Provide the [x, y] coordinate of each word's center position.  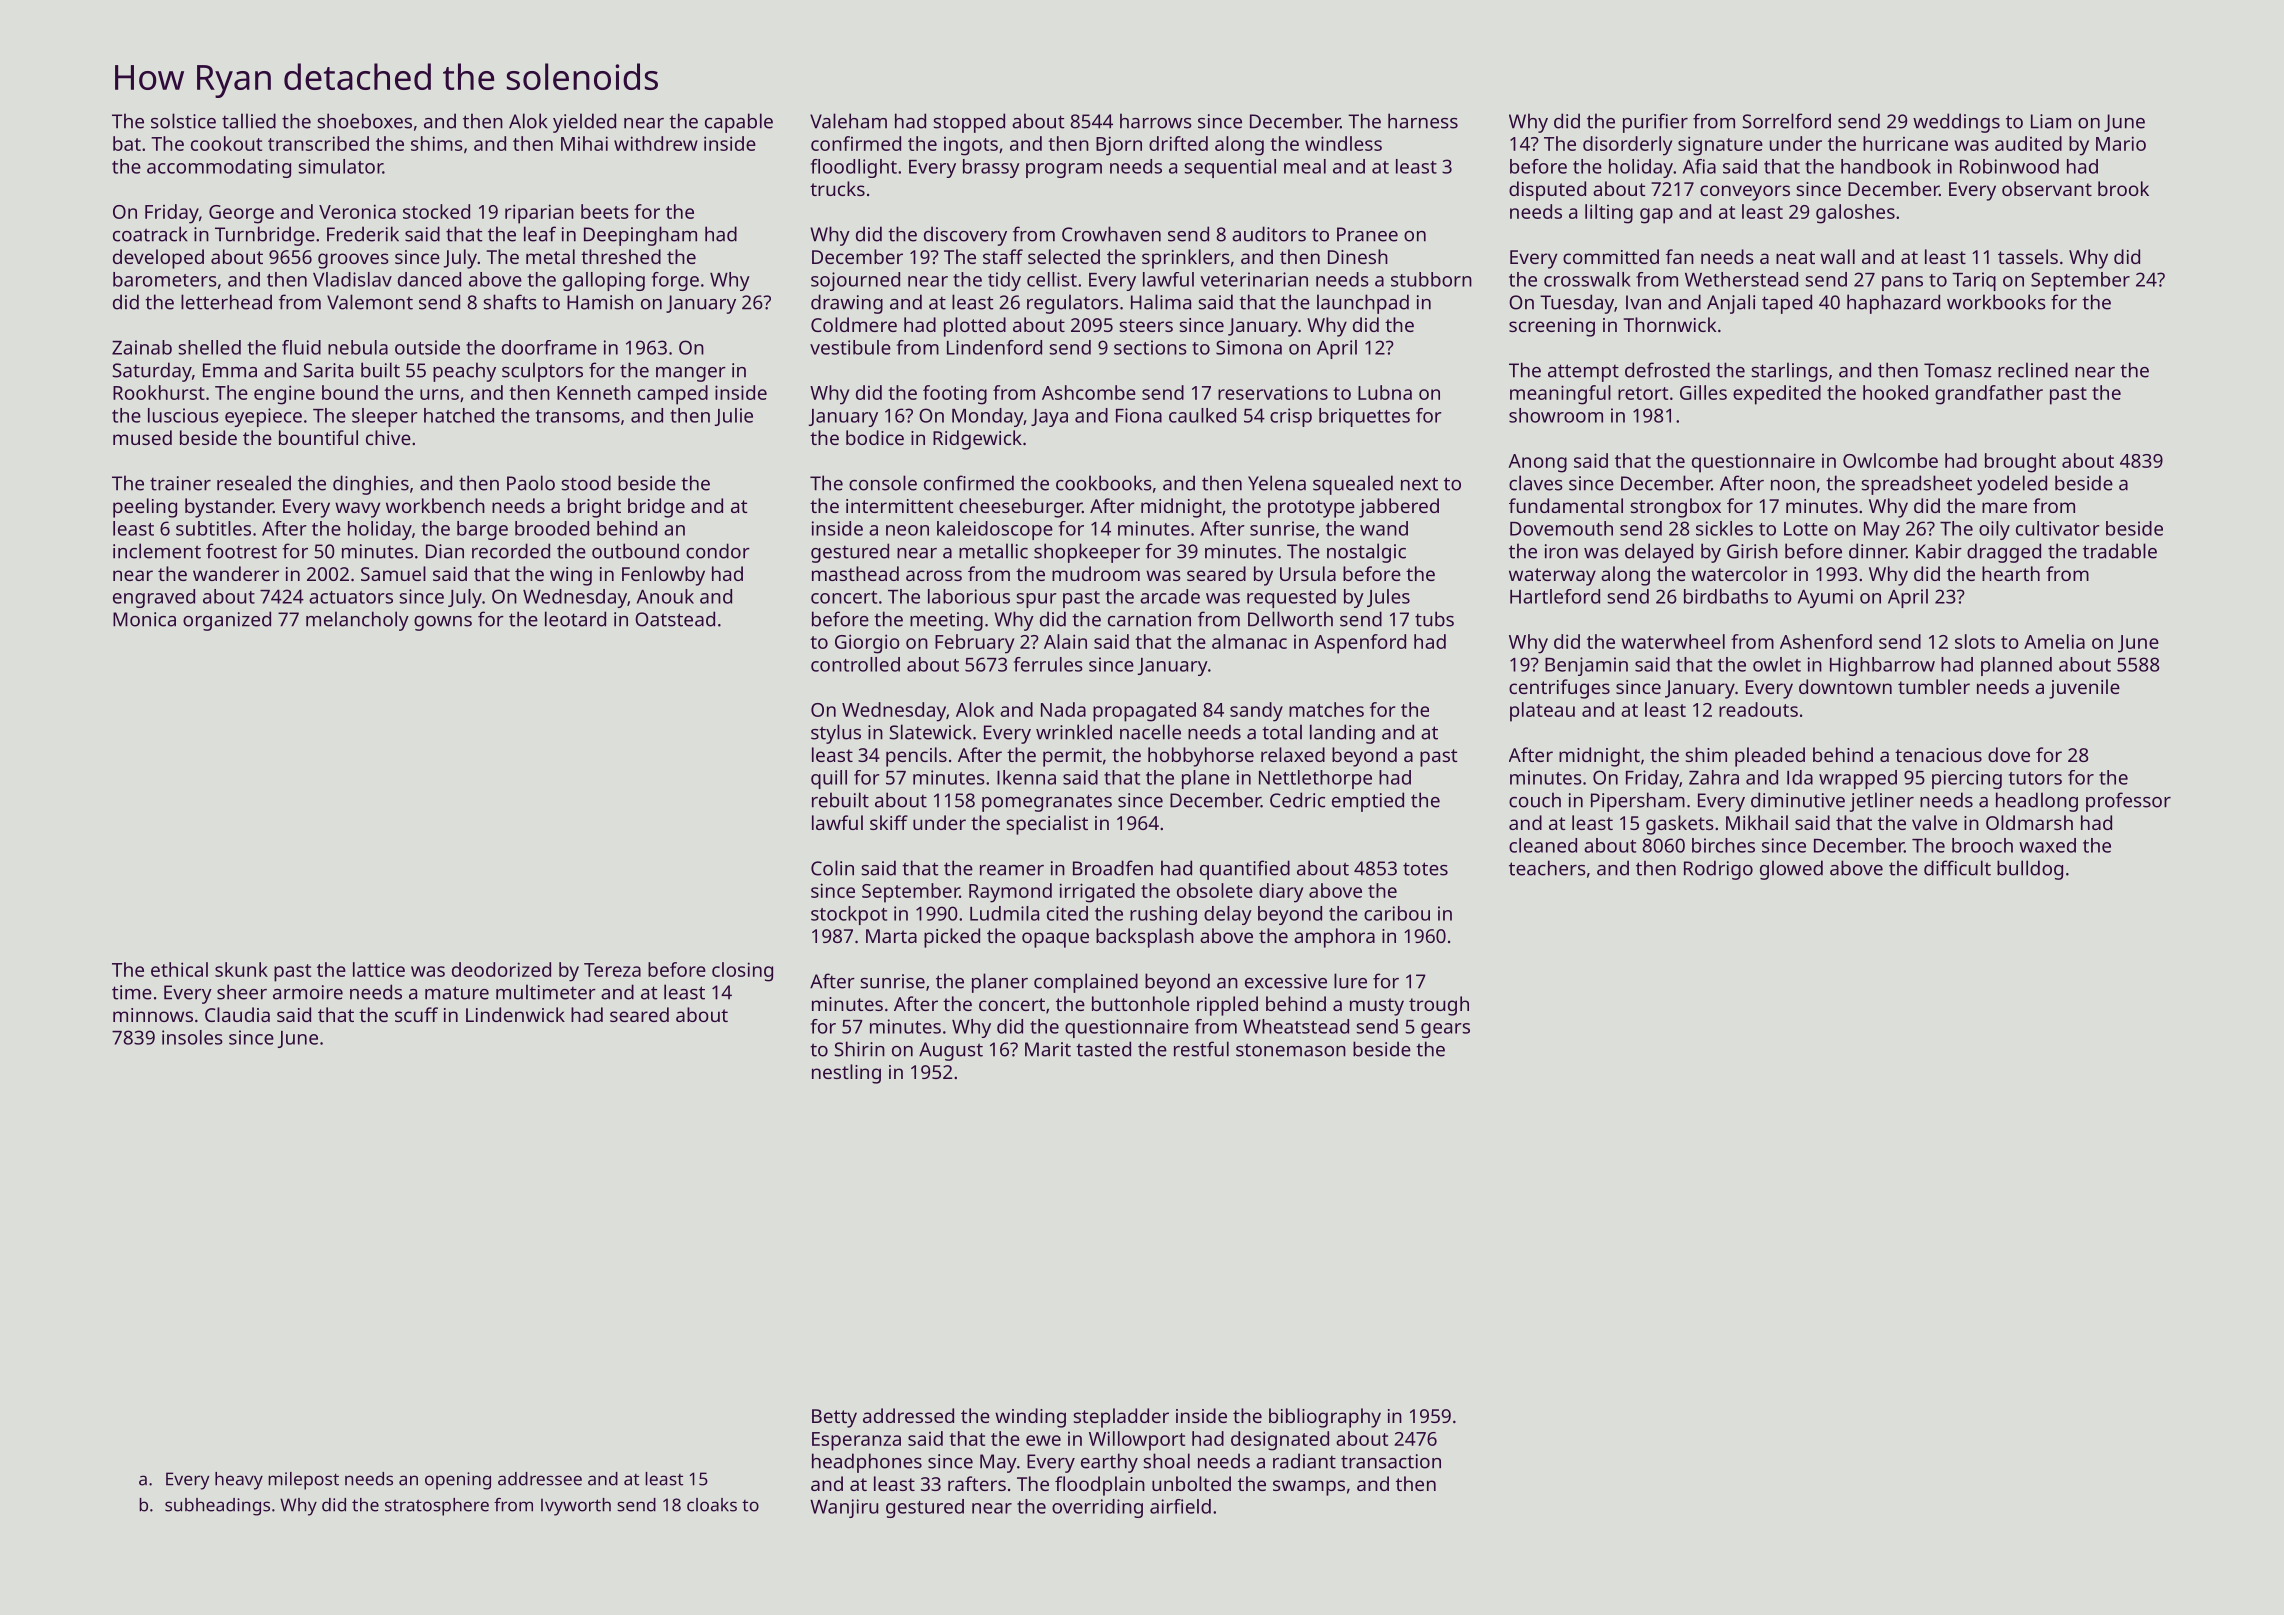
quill [829, 779]
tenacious [1938, 755]
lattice [379, 969]
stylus [836, 734]
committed [1611, 256]
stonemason [1291, 1050]
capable [739, 123]
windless [1343, 143]
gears [1445, 1030]
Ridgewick [977, 440]
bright [594, 508]
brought [2020, 463]
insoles [192, 1037]
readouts [1758, 709]
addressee [540, 1479]
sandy [1256, 712]
